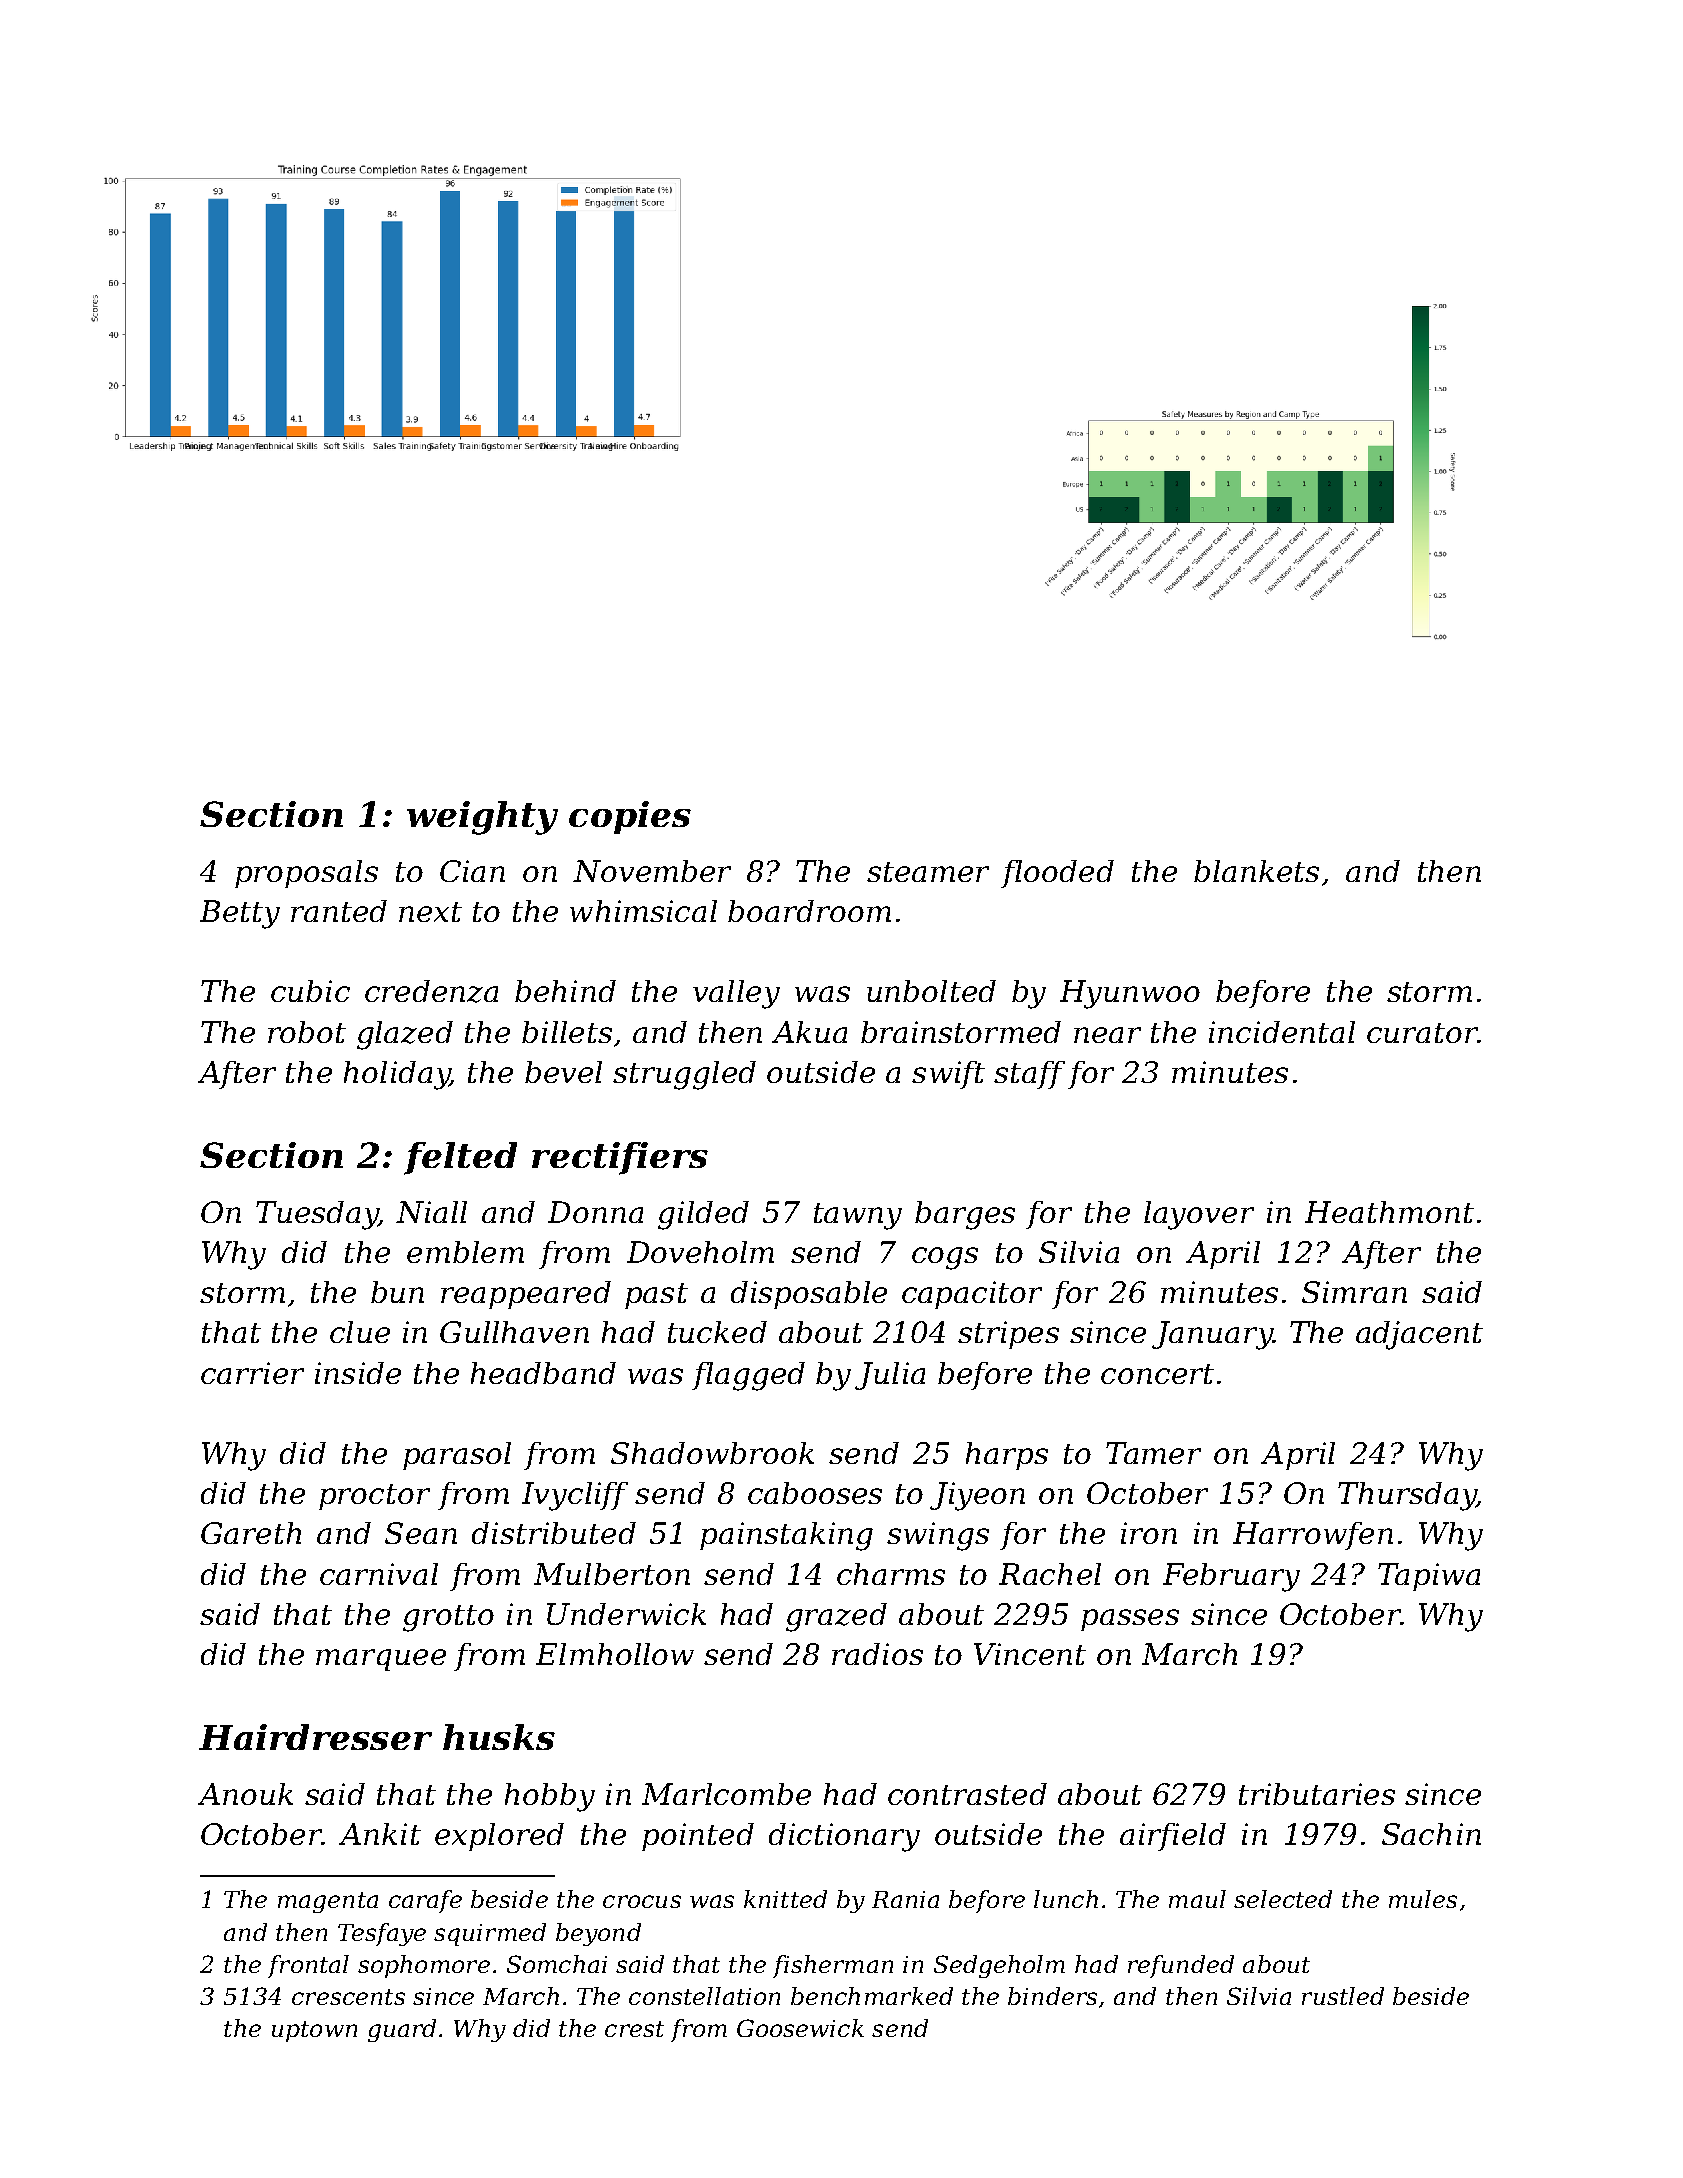 Image resolution: width=1683 pixels, height=2178 pixels. Describe the element at coordinates (460, 1158) in the screenshot. I see `felted` at that location.
